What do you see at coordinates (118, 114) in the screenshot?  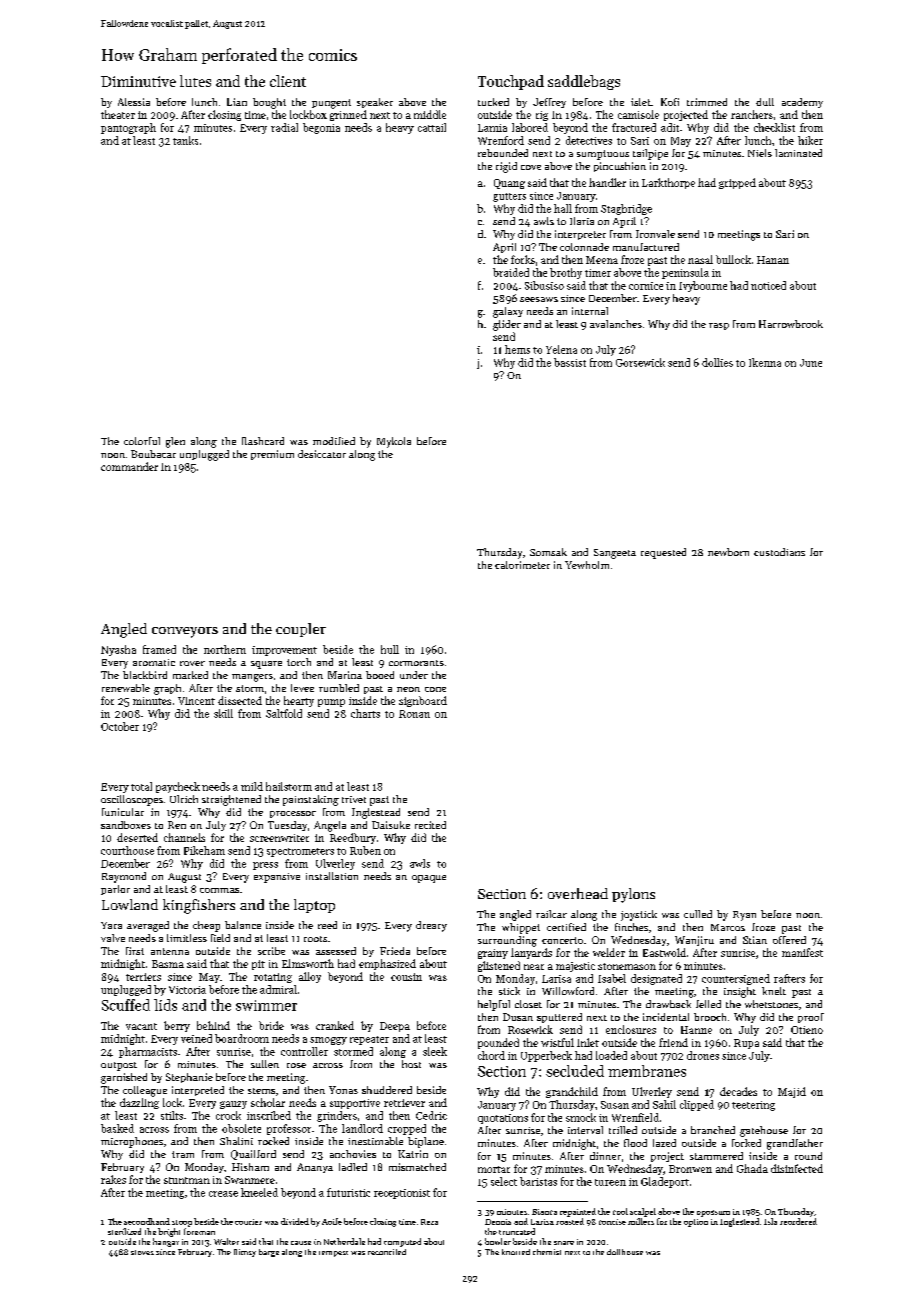 I see `theater` at bounding box center [118, 114].
